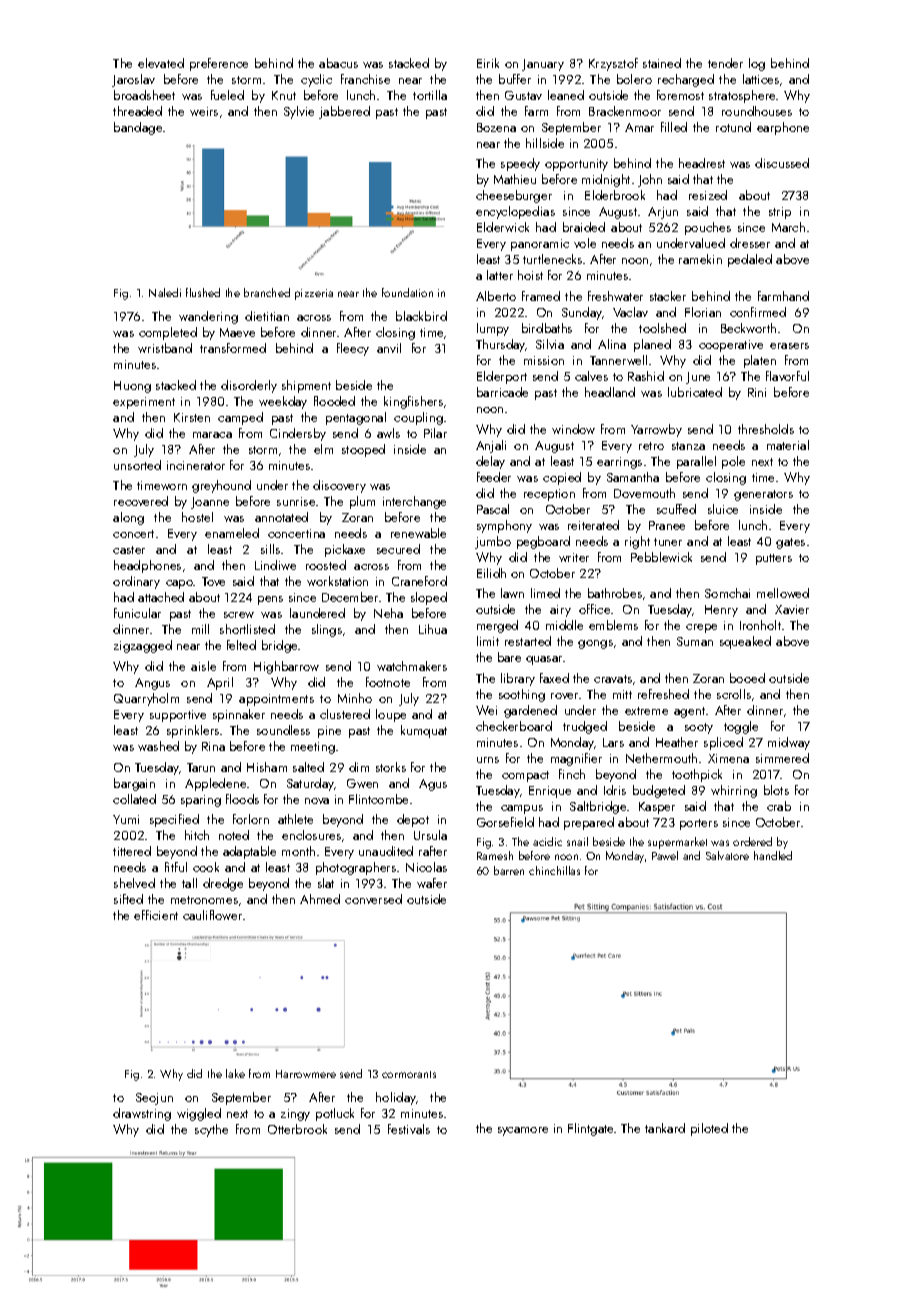  Describe the element at coordinates (327, 630) in the page. I see `slings` at that location.
